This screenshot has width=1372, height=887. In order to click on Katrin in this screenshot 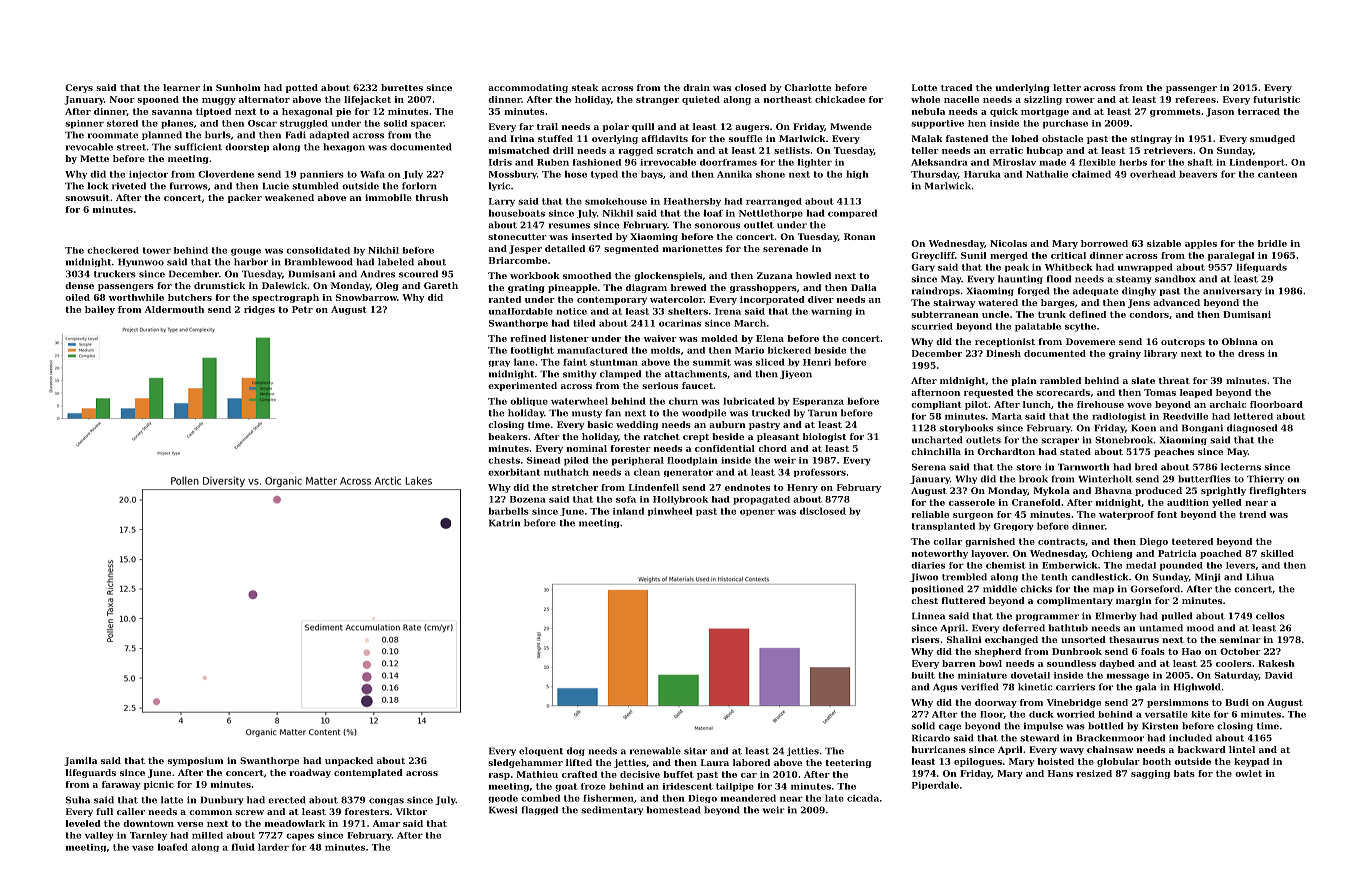, I will do `click(504, 523)`.
